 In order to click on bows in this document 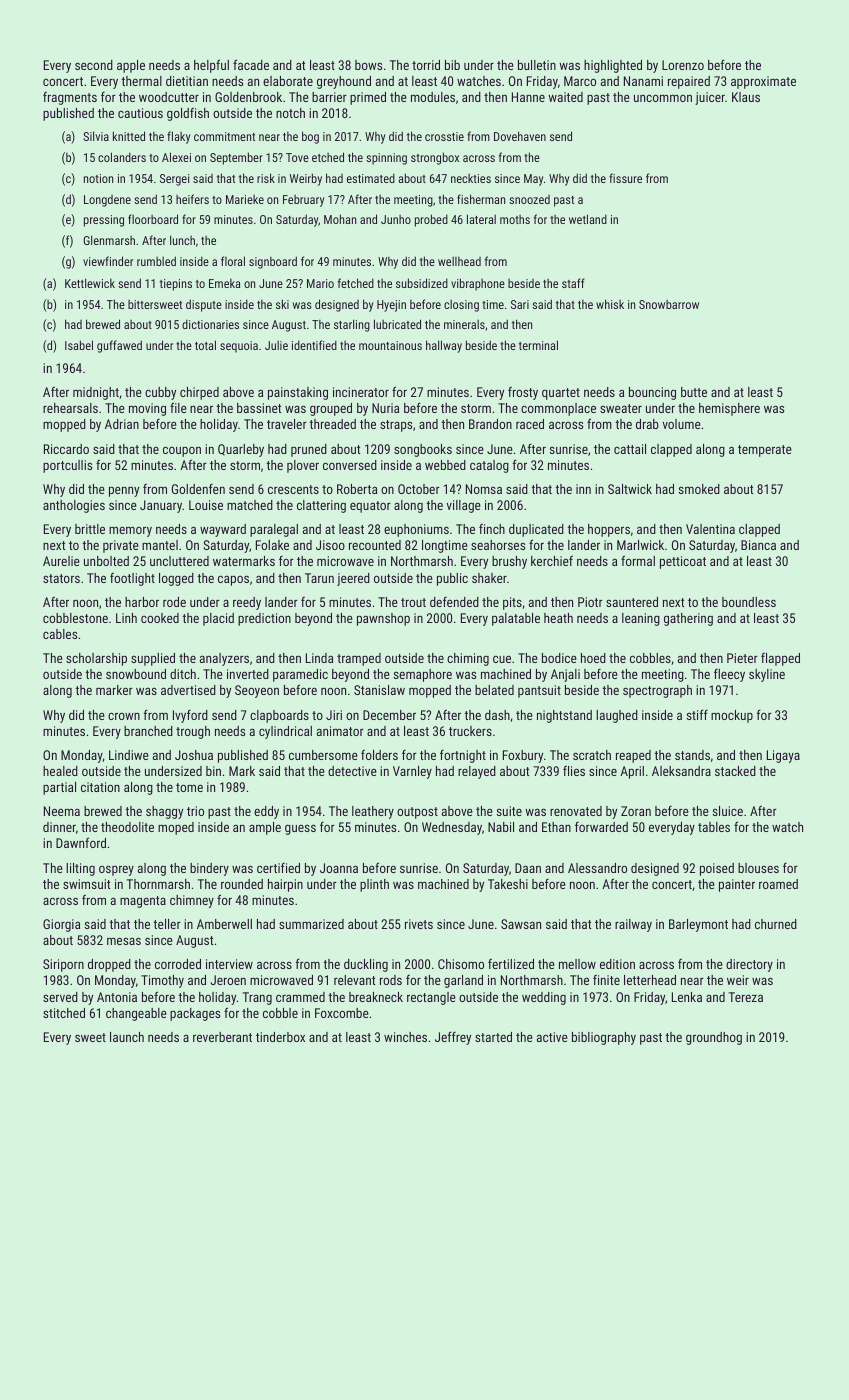, I will do `click(368, 65)`.
